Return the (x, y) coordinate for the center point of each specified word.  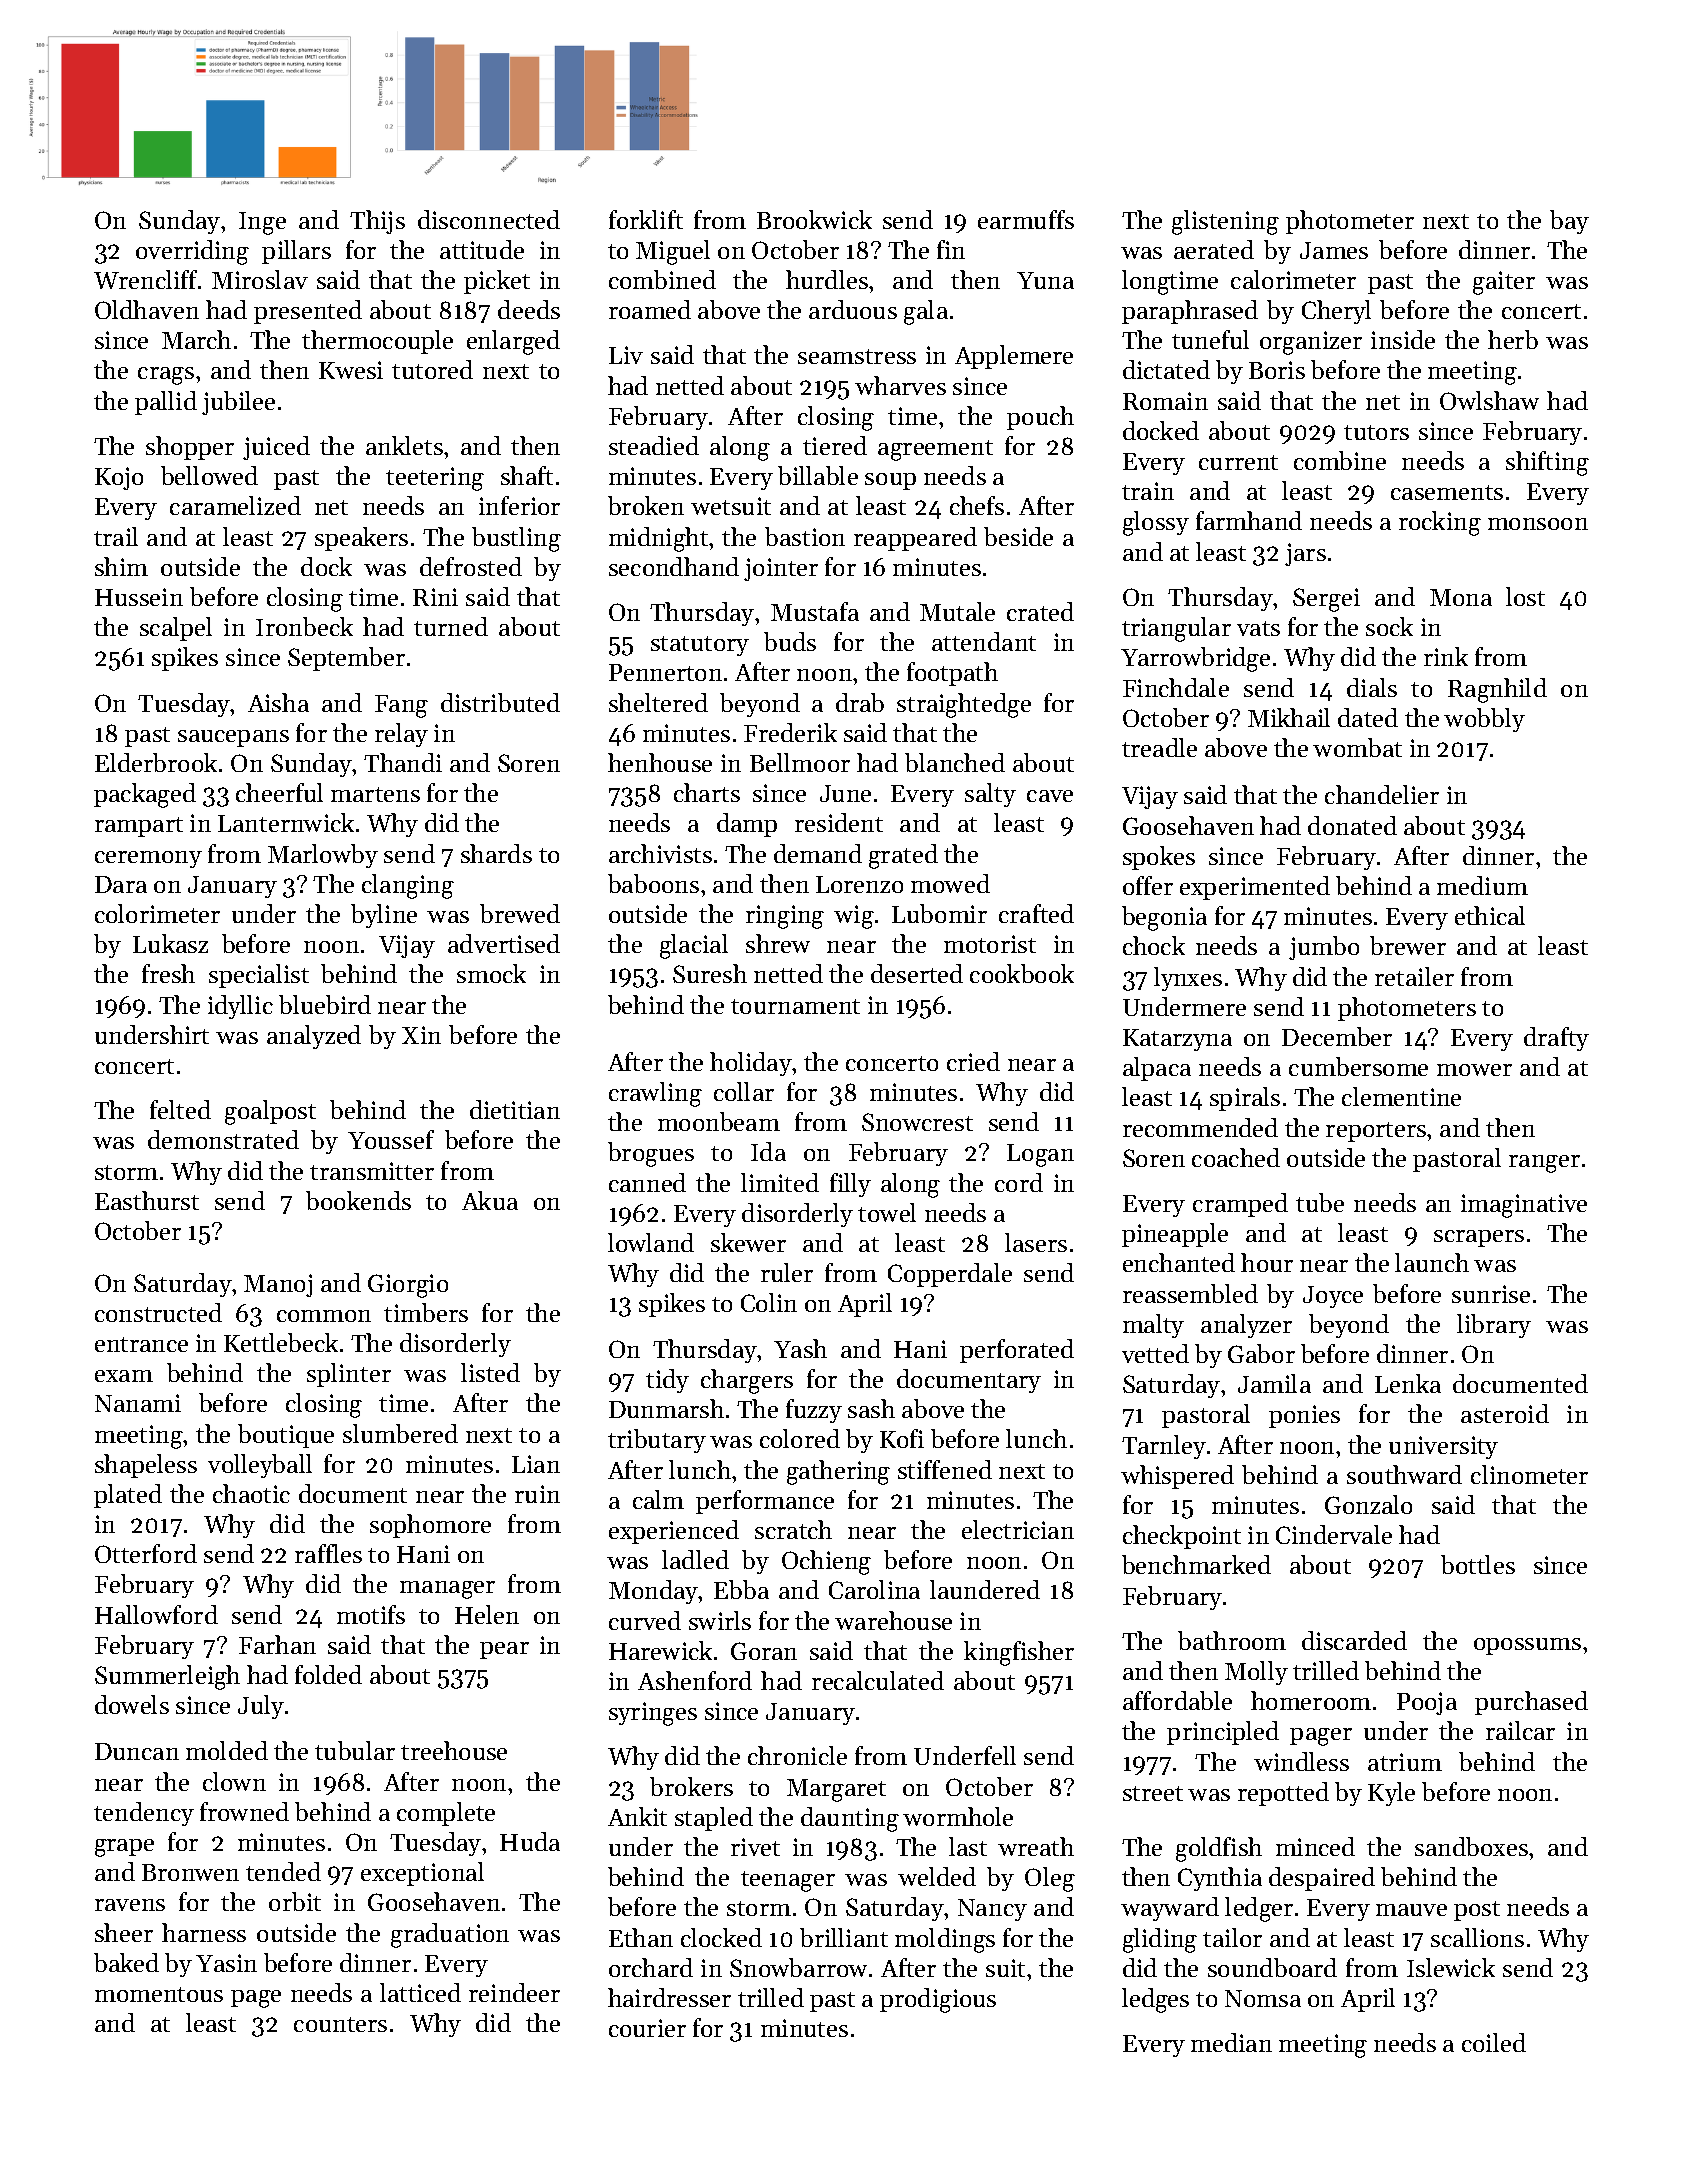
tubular (355, 1750)
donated (1352, 825)
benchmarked (1196, 1564)
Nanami (138, 1403)
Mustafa (815, 611)
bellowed (209, 475)
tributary (657, 1441)
